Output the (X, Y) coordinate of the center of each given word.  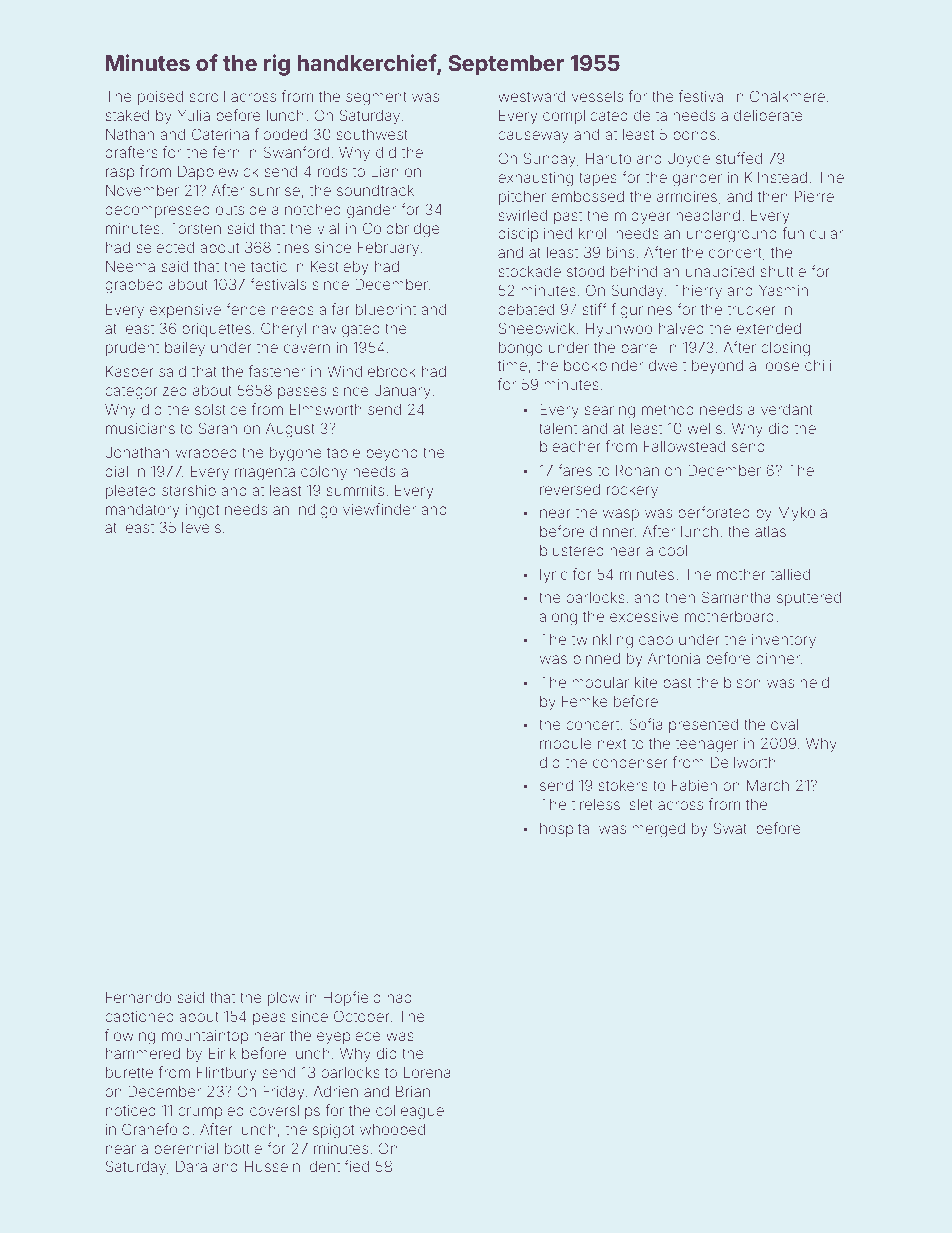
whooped (392, 1131)
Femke (585, 701)
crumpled (211, 1112)
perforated (714, 513)
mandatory (142, 511)
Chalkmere (787, 96)
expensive (185, 311)
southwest (372, 134)
